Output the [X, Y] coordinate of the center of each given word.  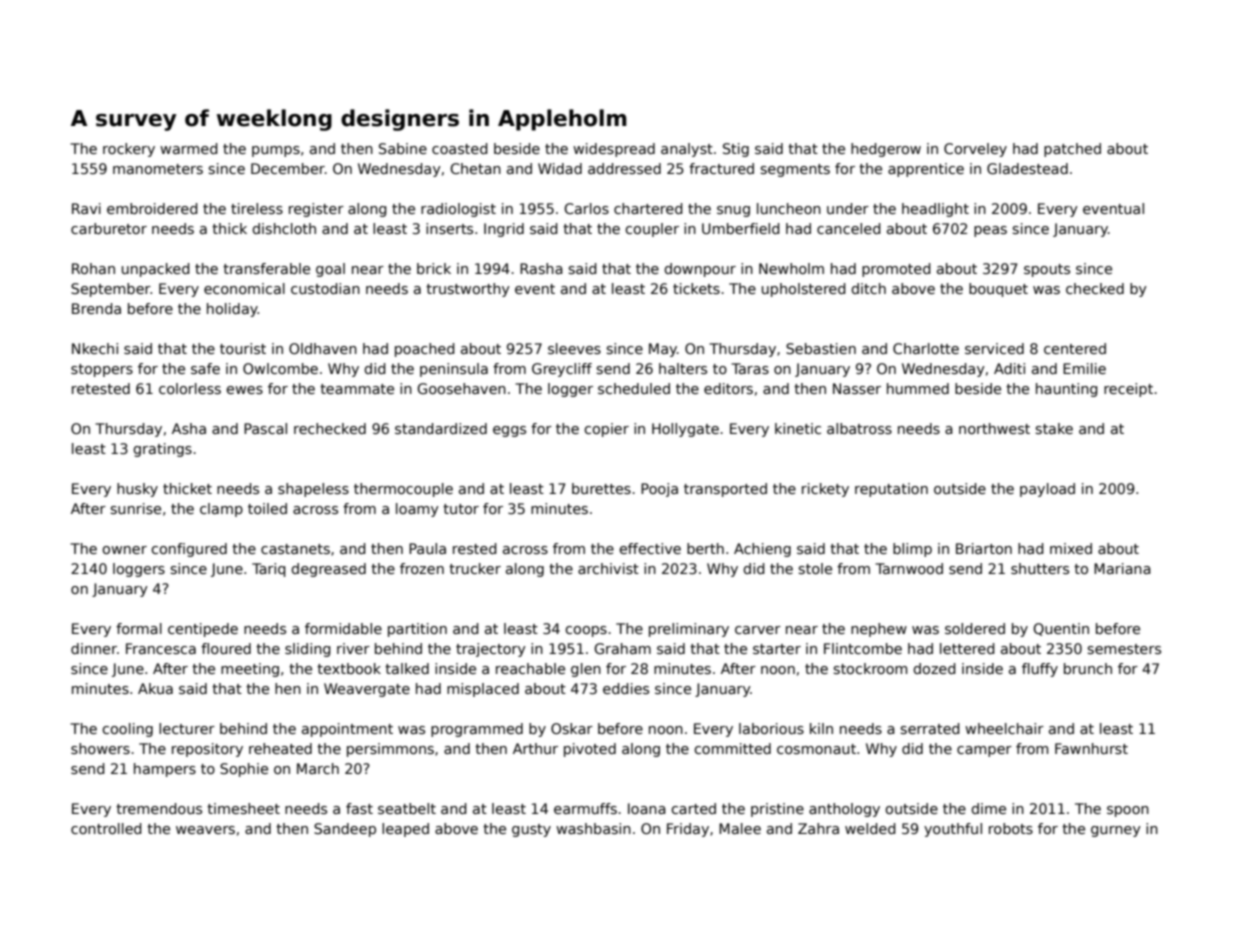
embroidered [152, 208]
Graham [622, 648]
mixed [1071, 548]
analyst [687, 150]
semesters [1124, 649]
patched [1072, 150]
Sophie [244, 770]
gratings [162, 450]
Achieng [762, 550]
